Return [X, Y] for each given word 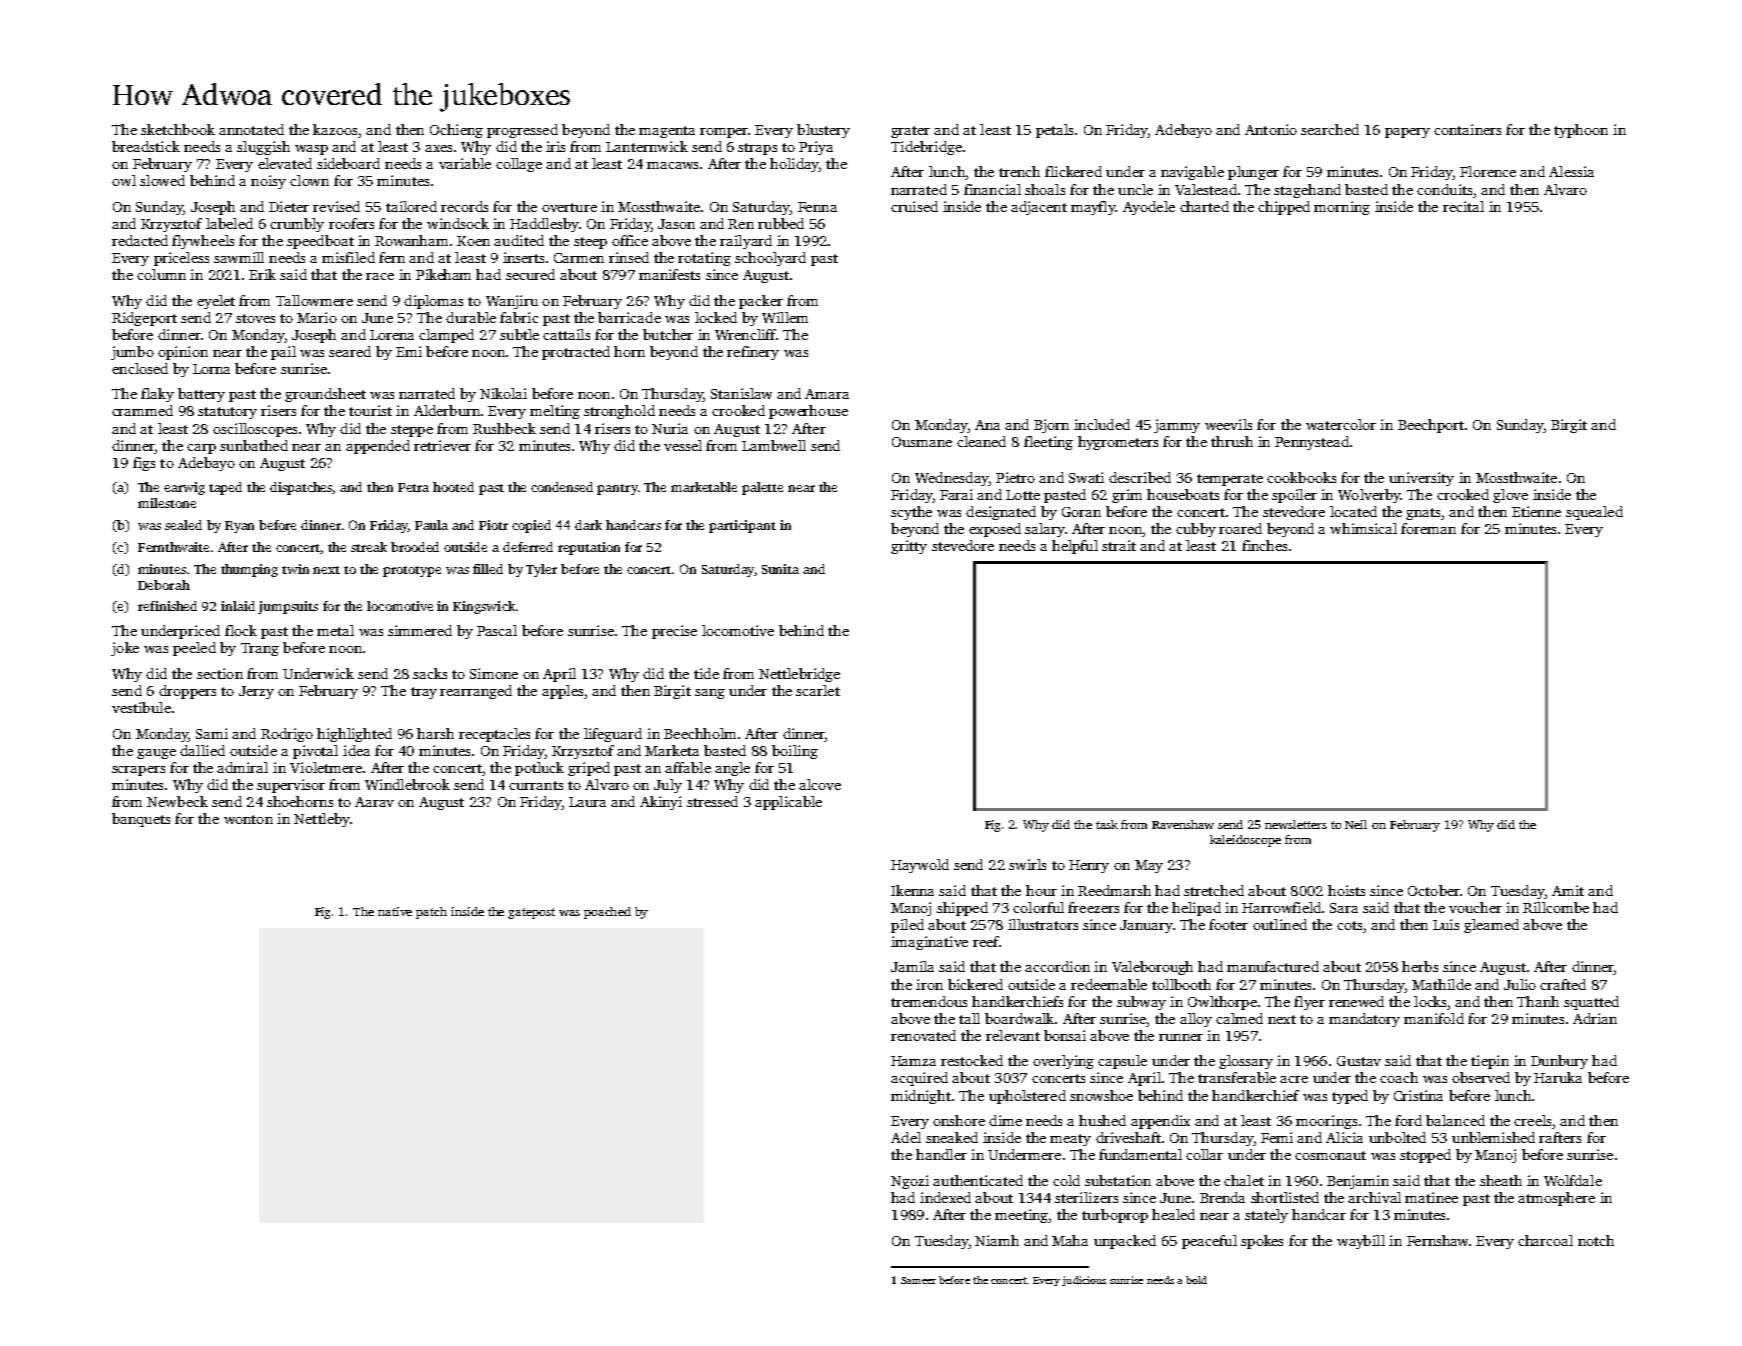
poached [607, 913]
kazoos [335, 129]
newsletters [1296, 824]
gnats [1423, 514]
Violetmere [326, 767]
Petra [413, 487]
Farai [956, 494]
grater [910, 132]
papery [1407, 133]
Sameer [918, 1280]
